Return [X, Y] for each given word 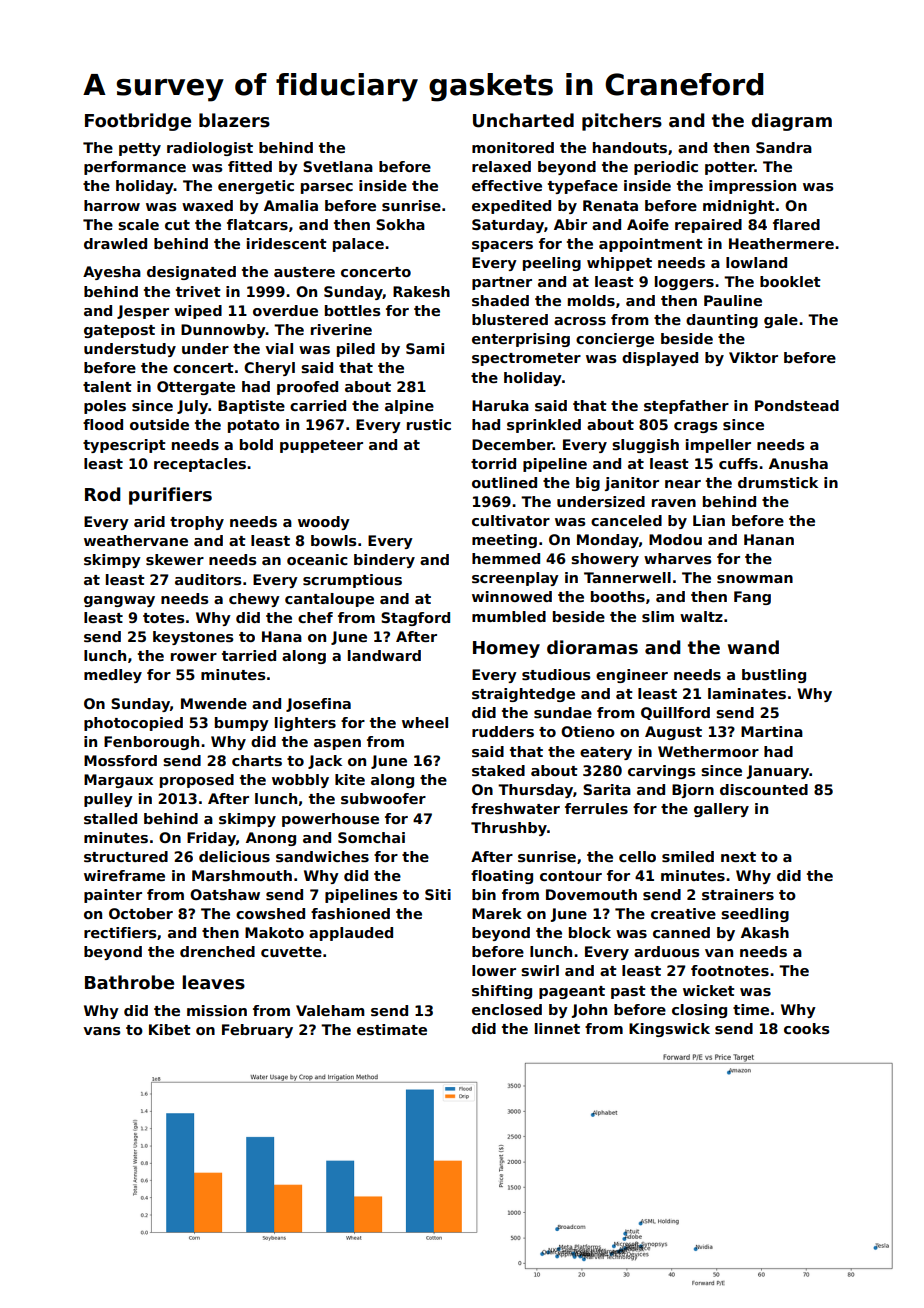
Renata [610, 205]
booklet [790, 281]
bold [256, 444]
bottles [353, 310]
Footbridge [138, 122]
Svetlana [338, 166]
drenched [217, 951]
